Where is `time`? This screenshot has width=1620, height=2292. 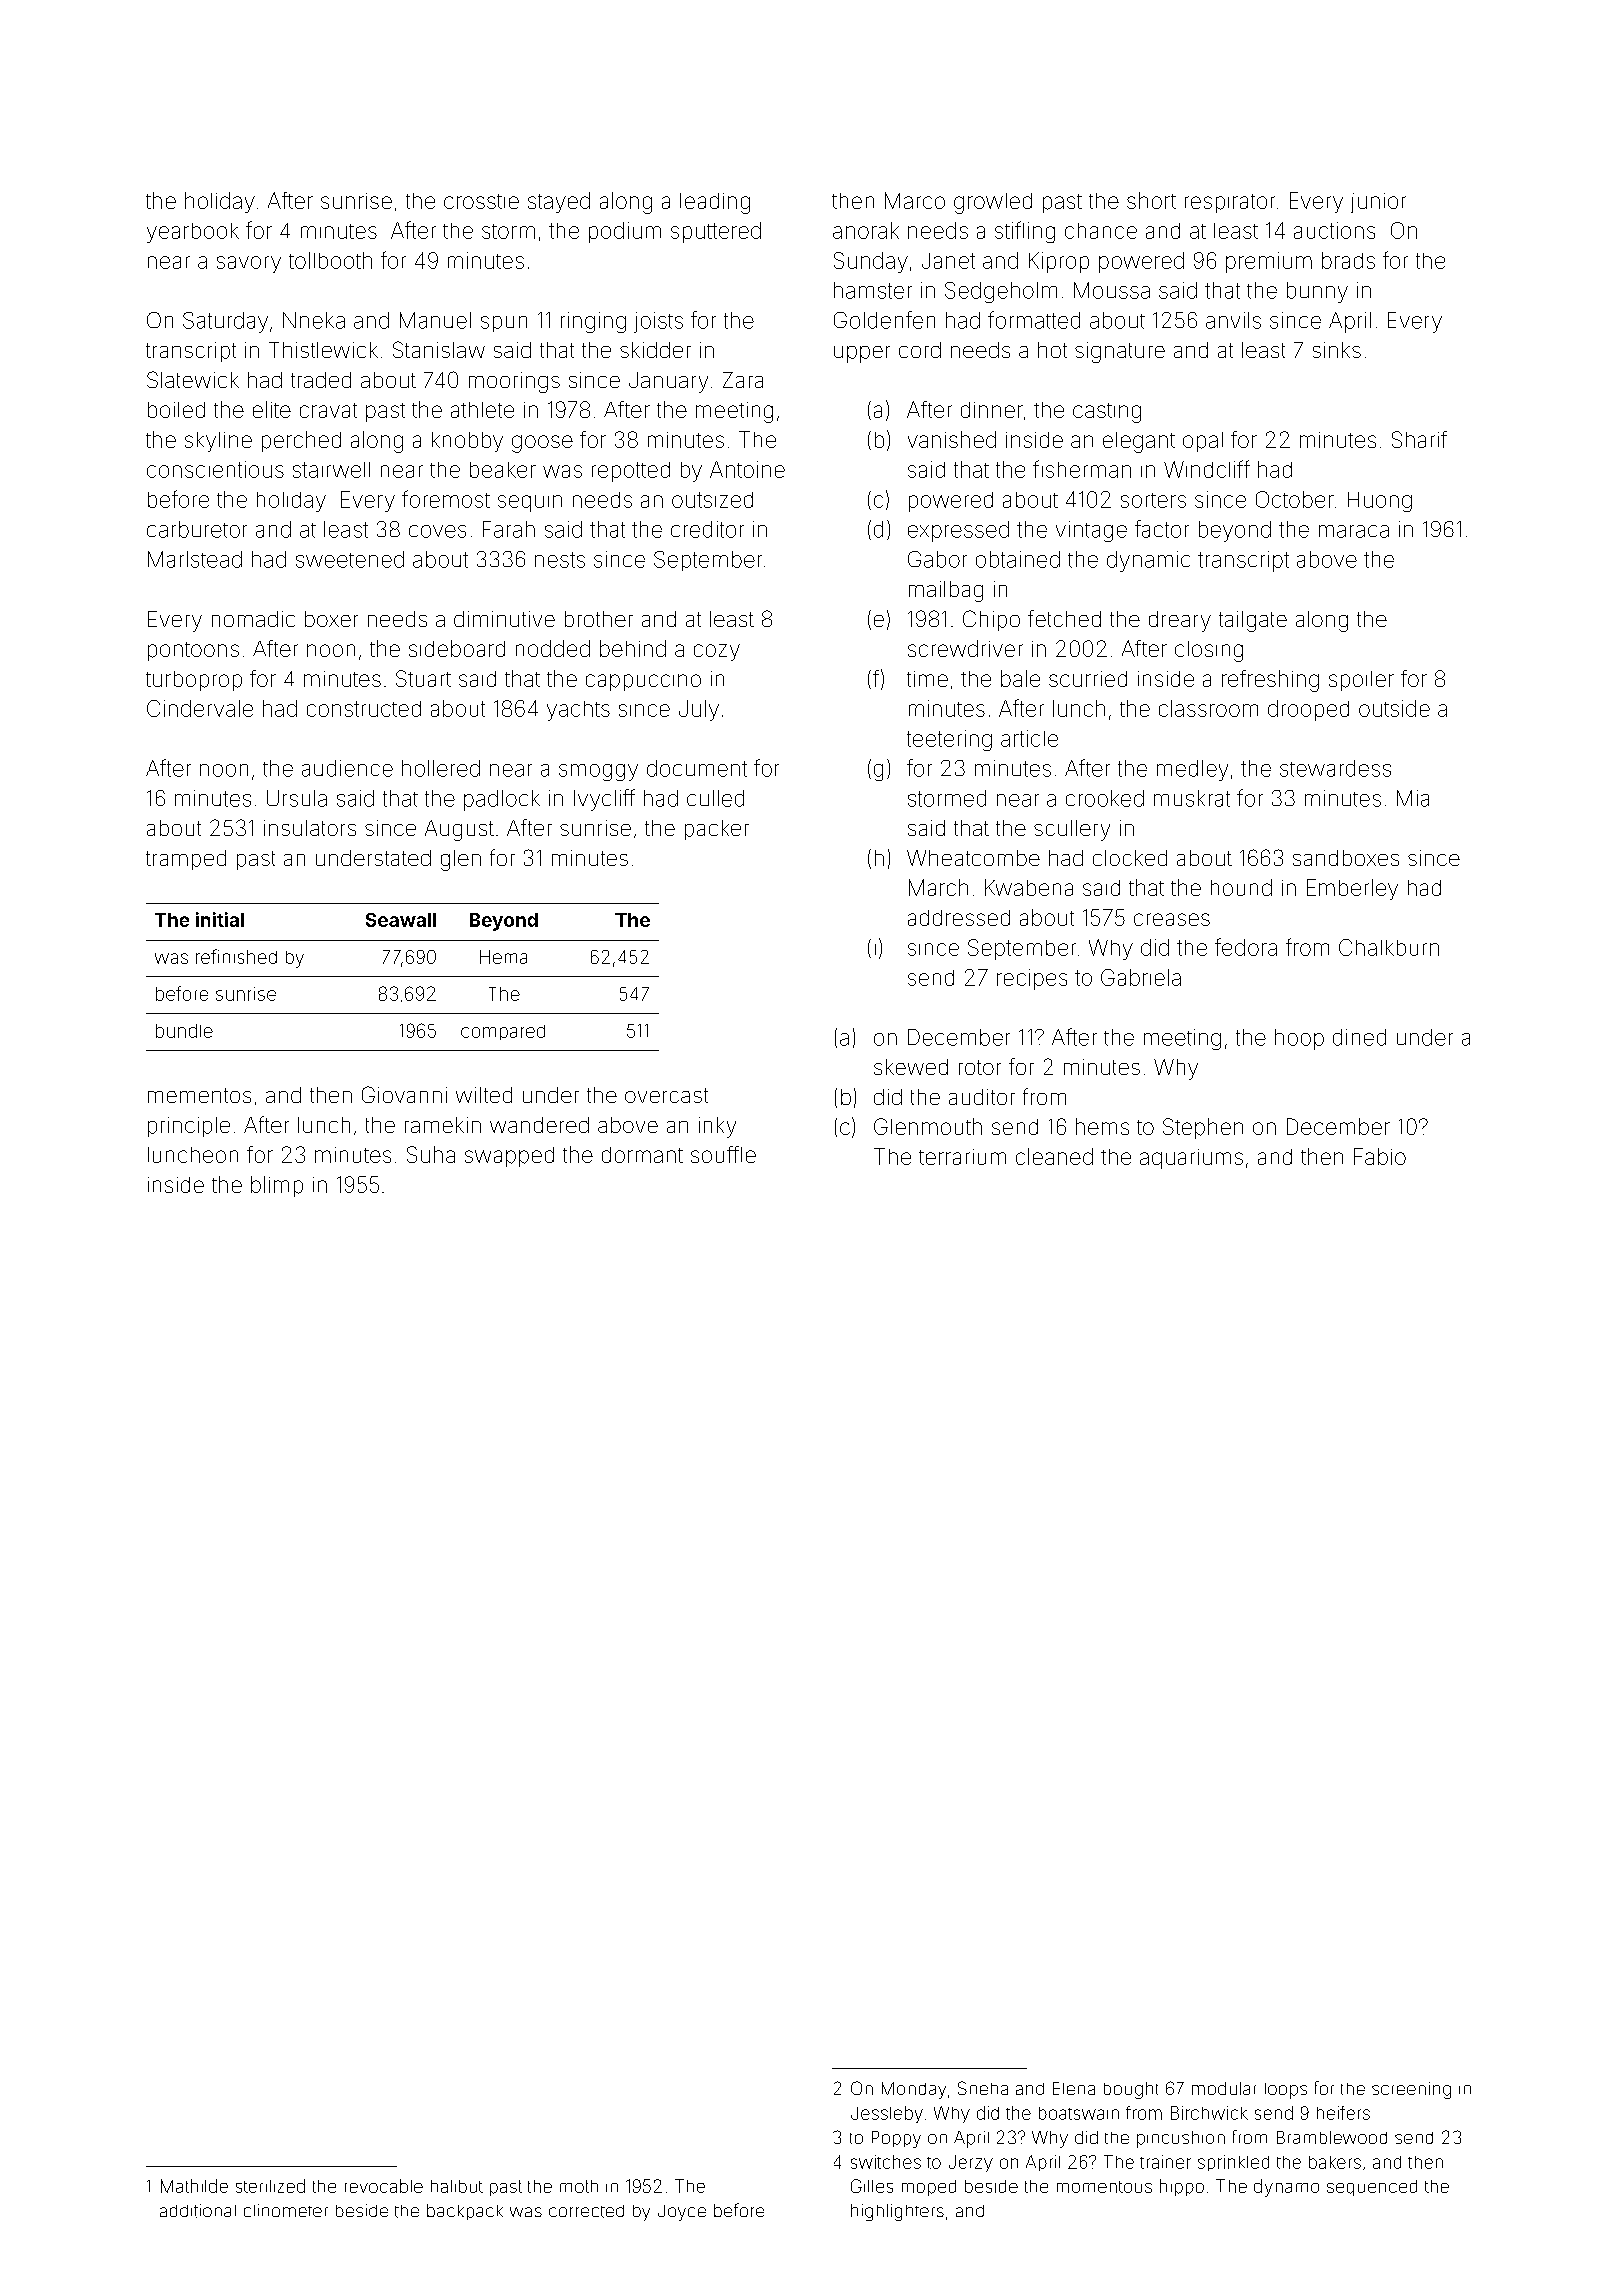
time is located at coordinates (927, 679).
